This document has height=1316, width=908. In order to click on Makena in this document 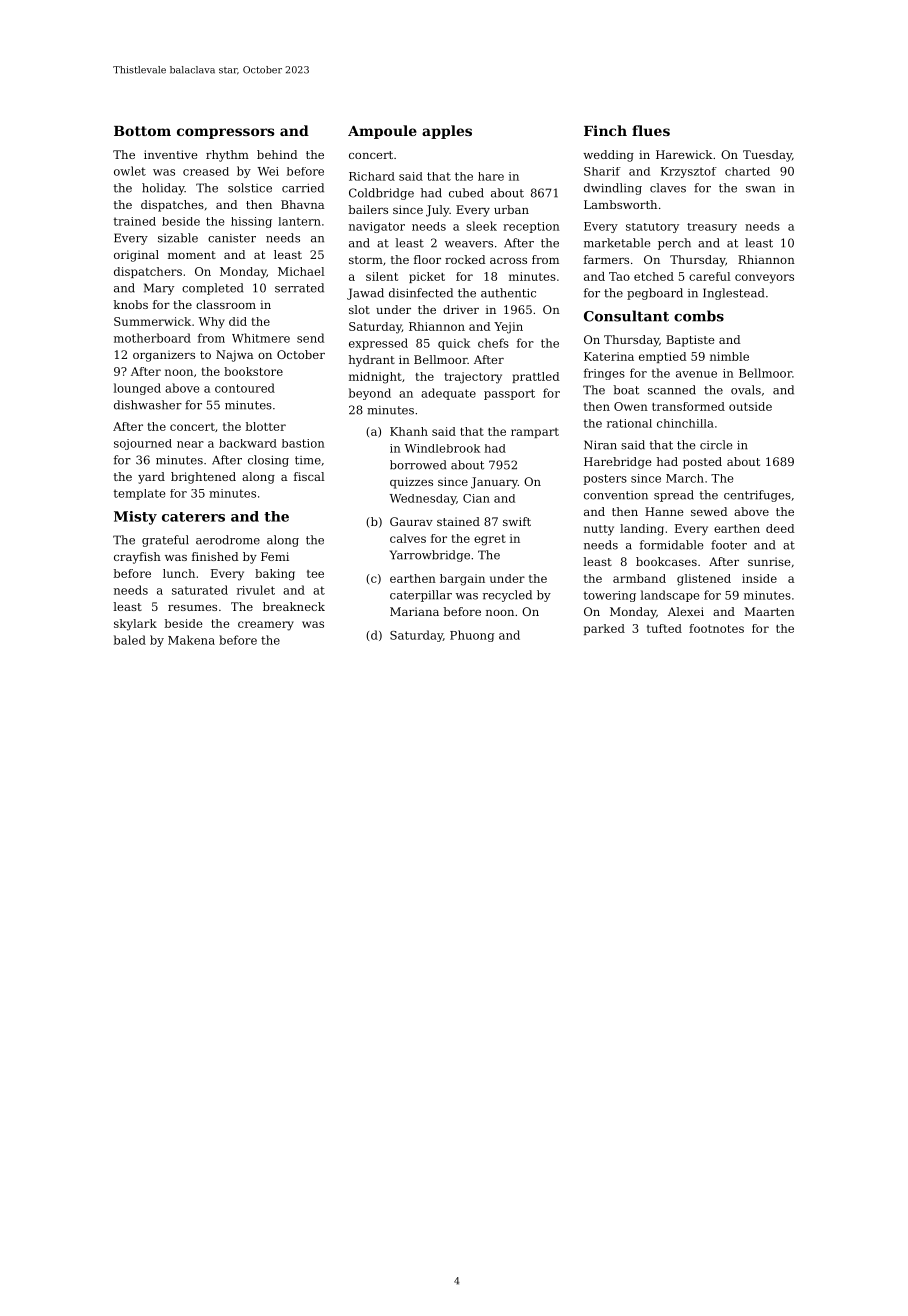, I will do `click(191, 640)`.
